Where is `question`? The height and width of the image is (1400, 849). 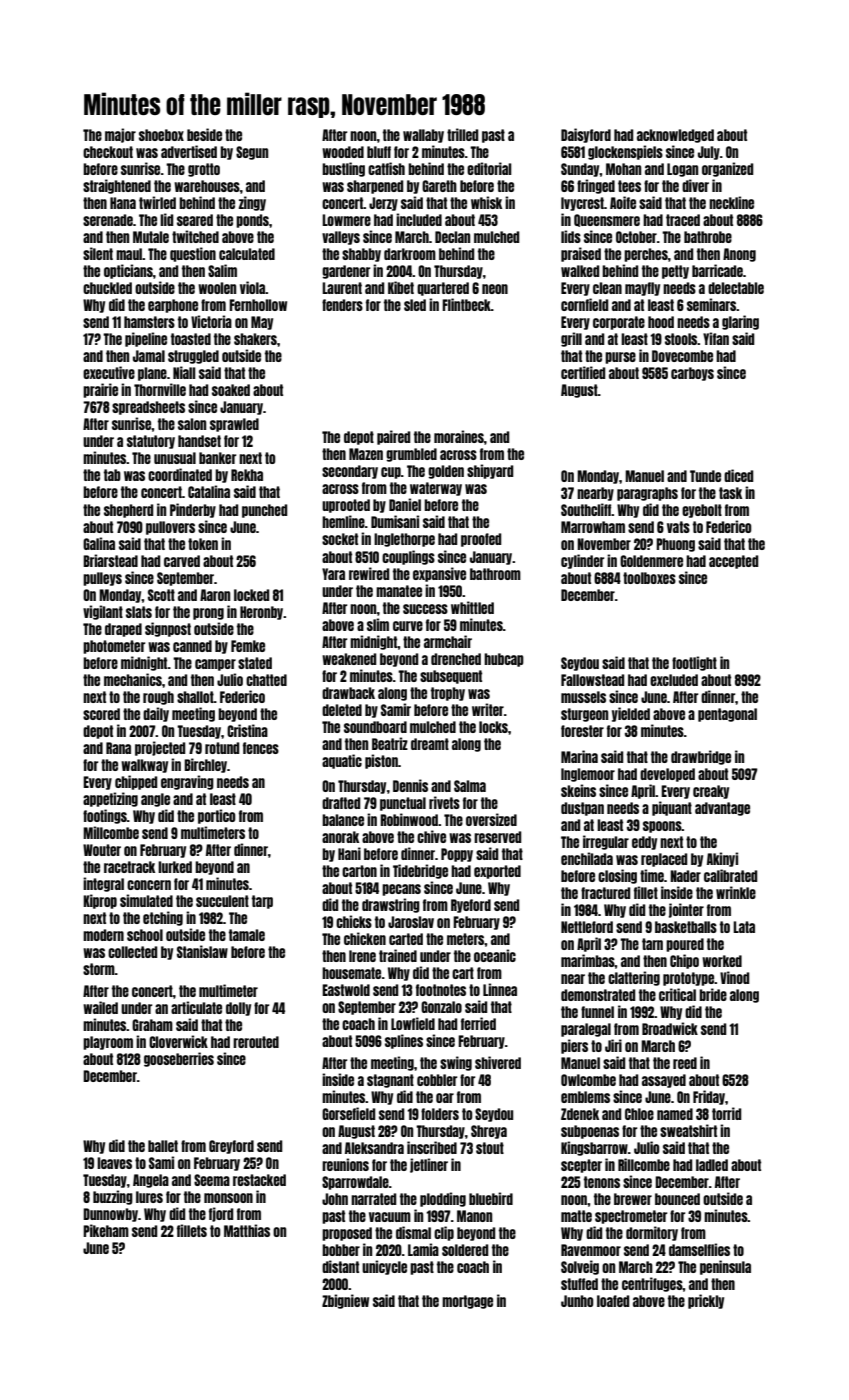 question is located at coordinates (193, 254).
